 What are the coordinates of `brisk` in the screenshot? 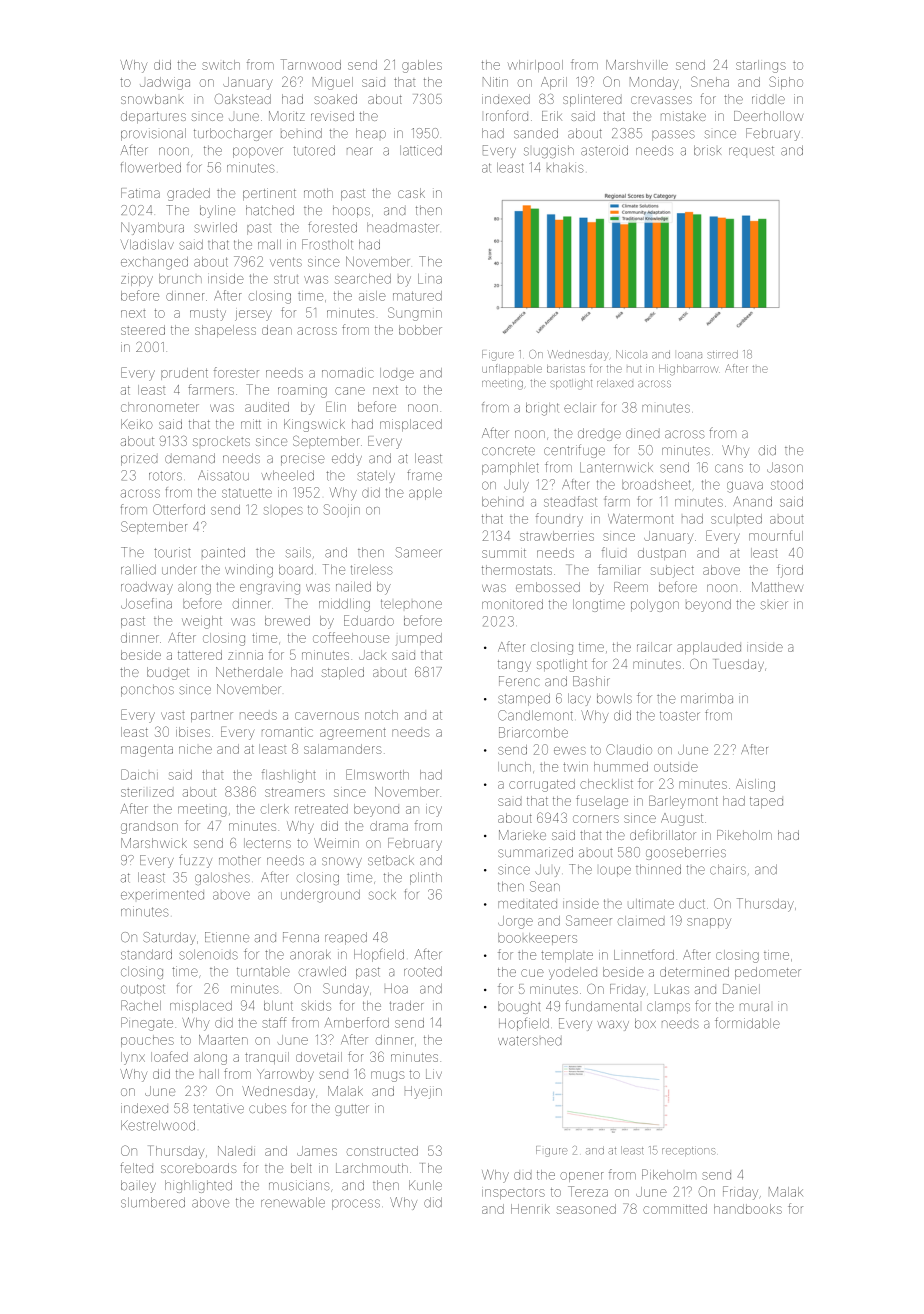 It's located at (707, 150).
